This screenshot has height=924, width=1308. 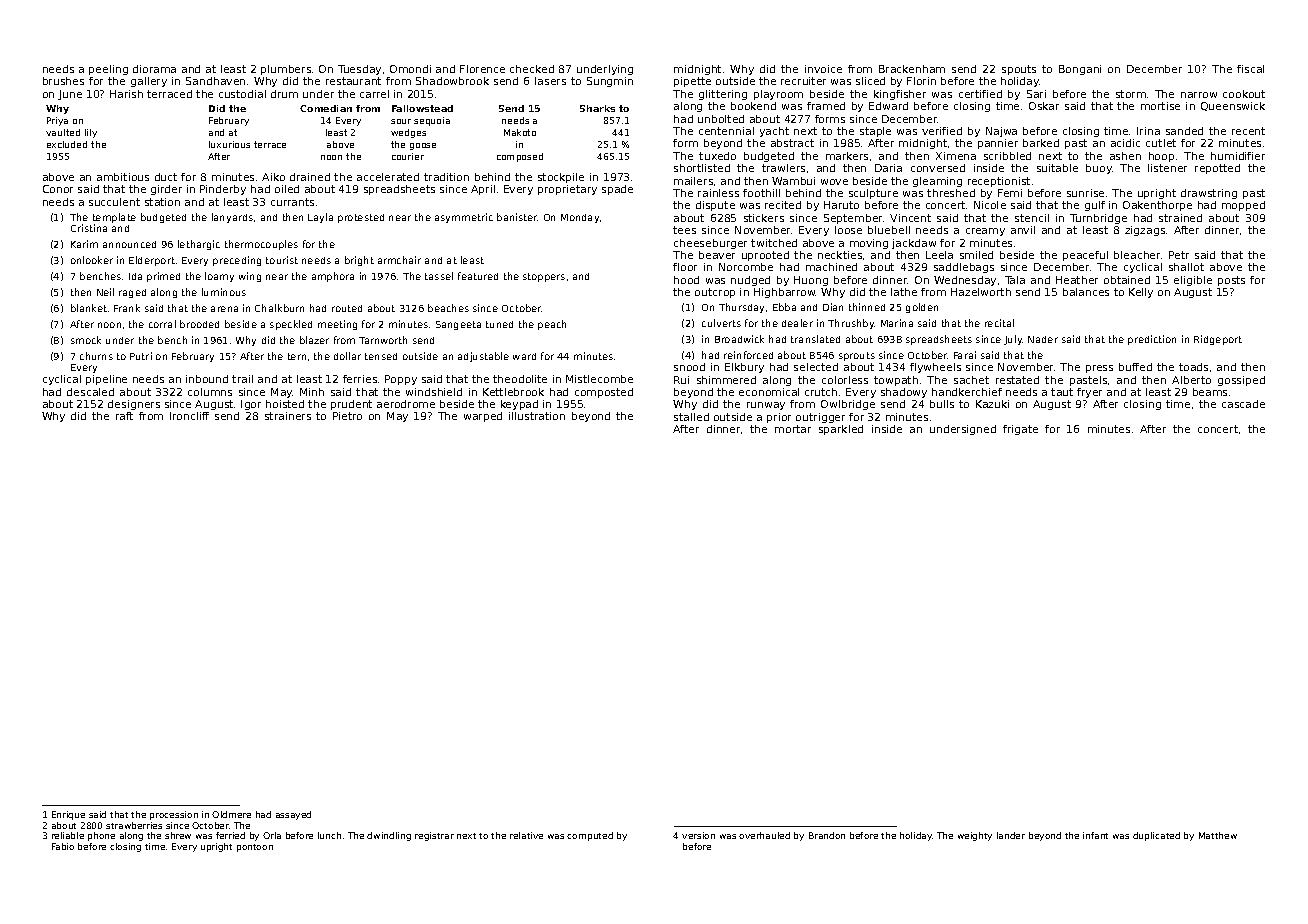 I want to click on cascade, so click(x=1243, y=404).
